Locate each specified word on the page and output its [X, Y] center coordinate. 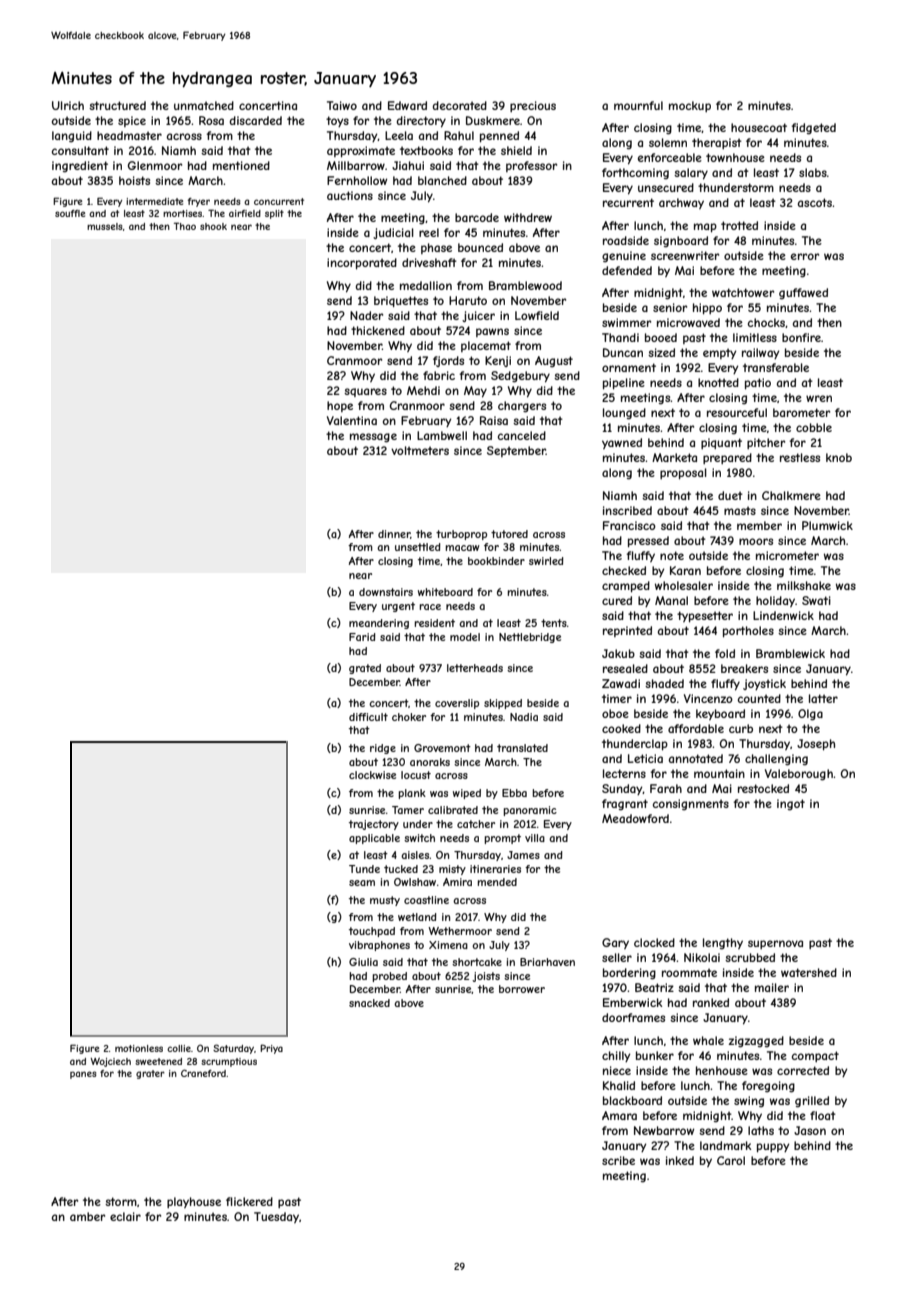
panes [83, 1075]
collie [179, 1048]
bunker [655, 1055]
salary [691, 174]
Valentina [352, 420]
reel [429, 232]
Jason [810, 1130]
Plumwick [827, 525]
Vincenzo [708, 698]
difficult [368, 717]
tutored [509, 534]
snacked [369, 1003]
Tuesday [276, 1217]
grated [365, 669]
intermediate [154, 201]
